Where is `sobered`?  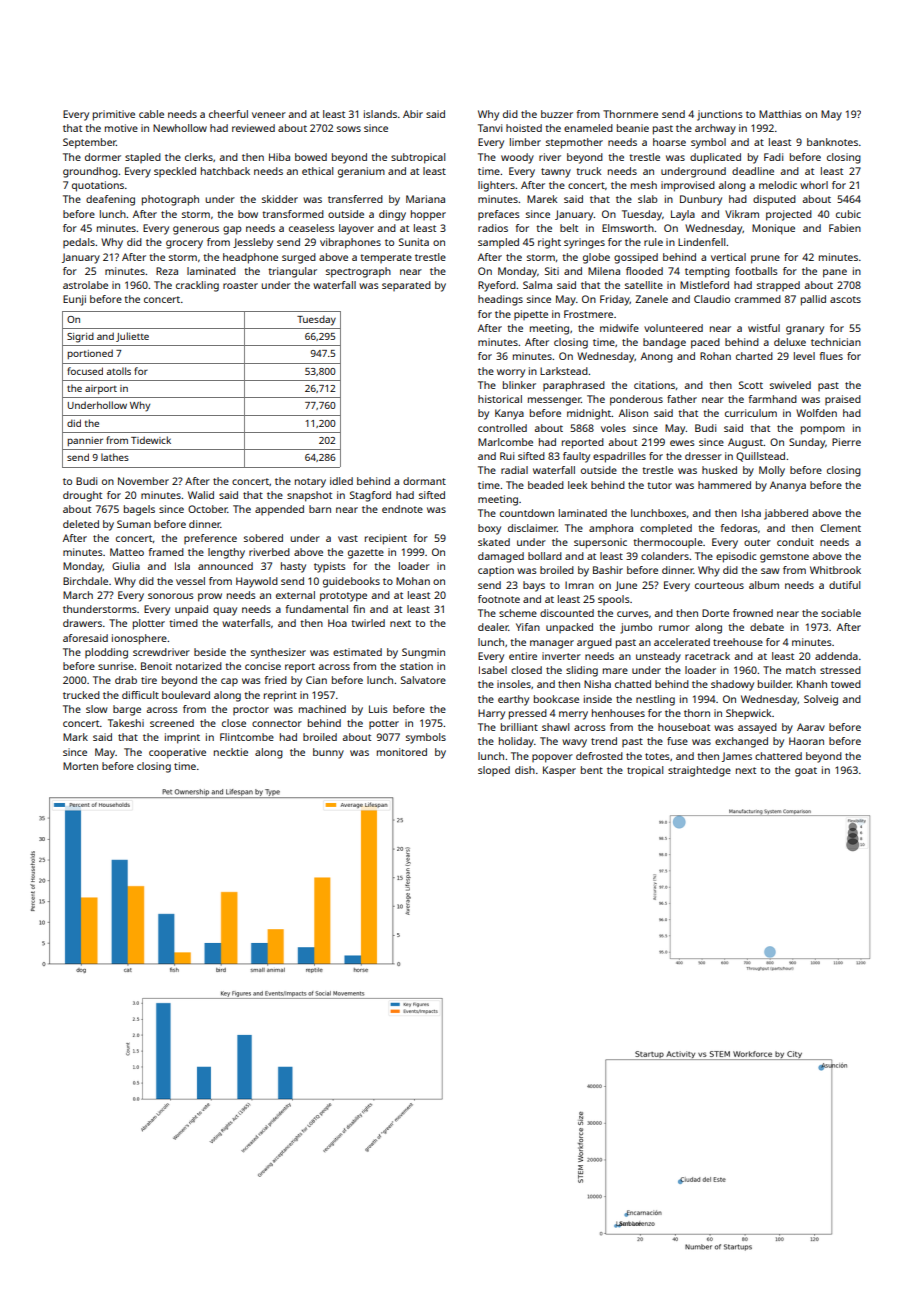
sobered is located at coordinates (263, 538).
